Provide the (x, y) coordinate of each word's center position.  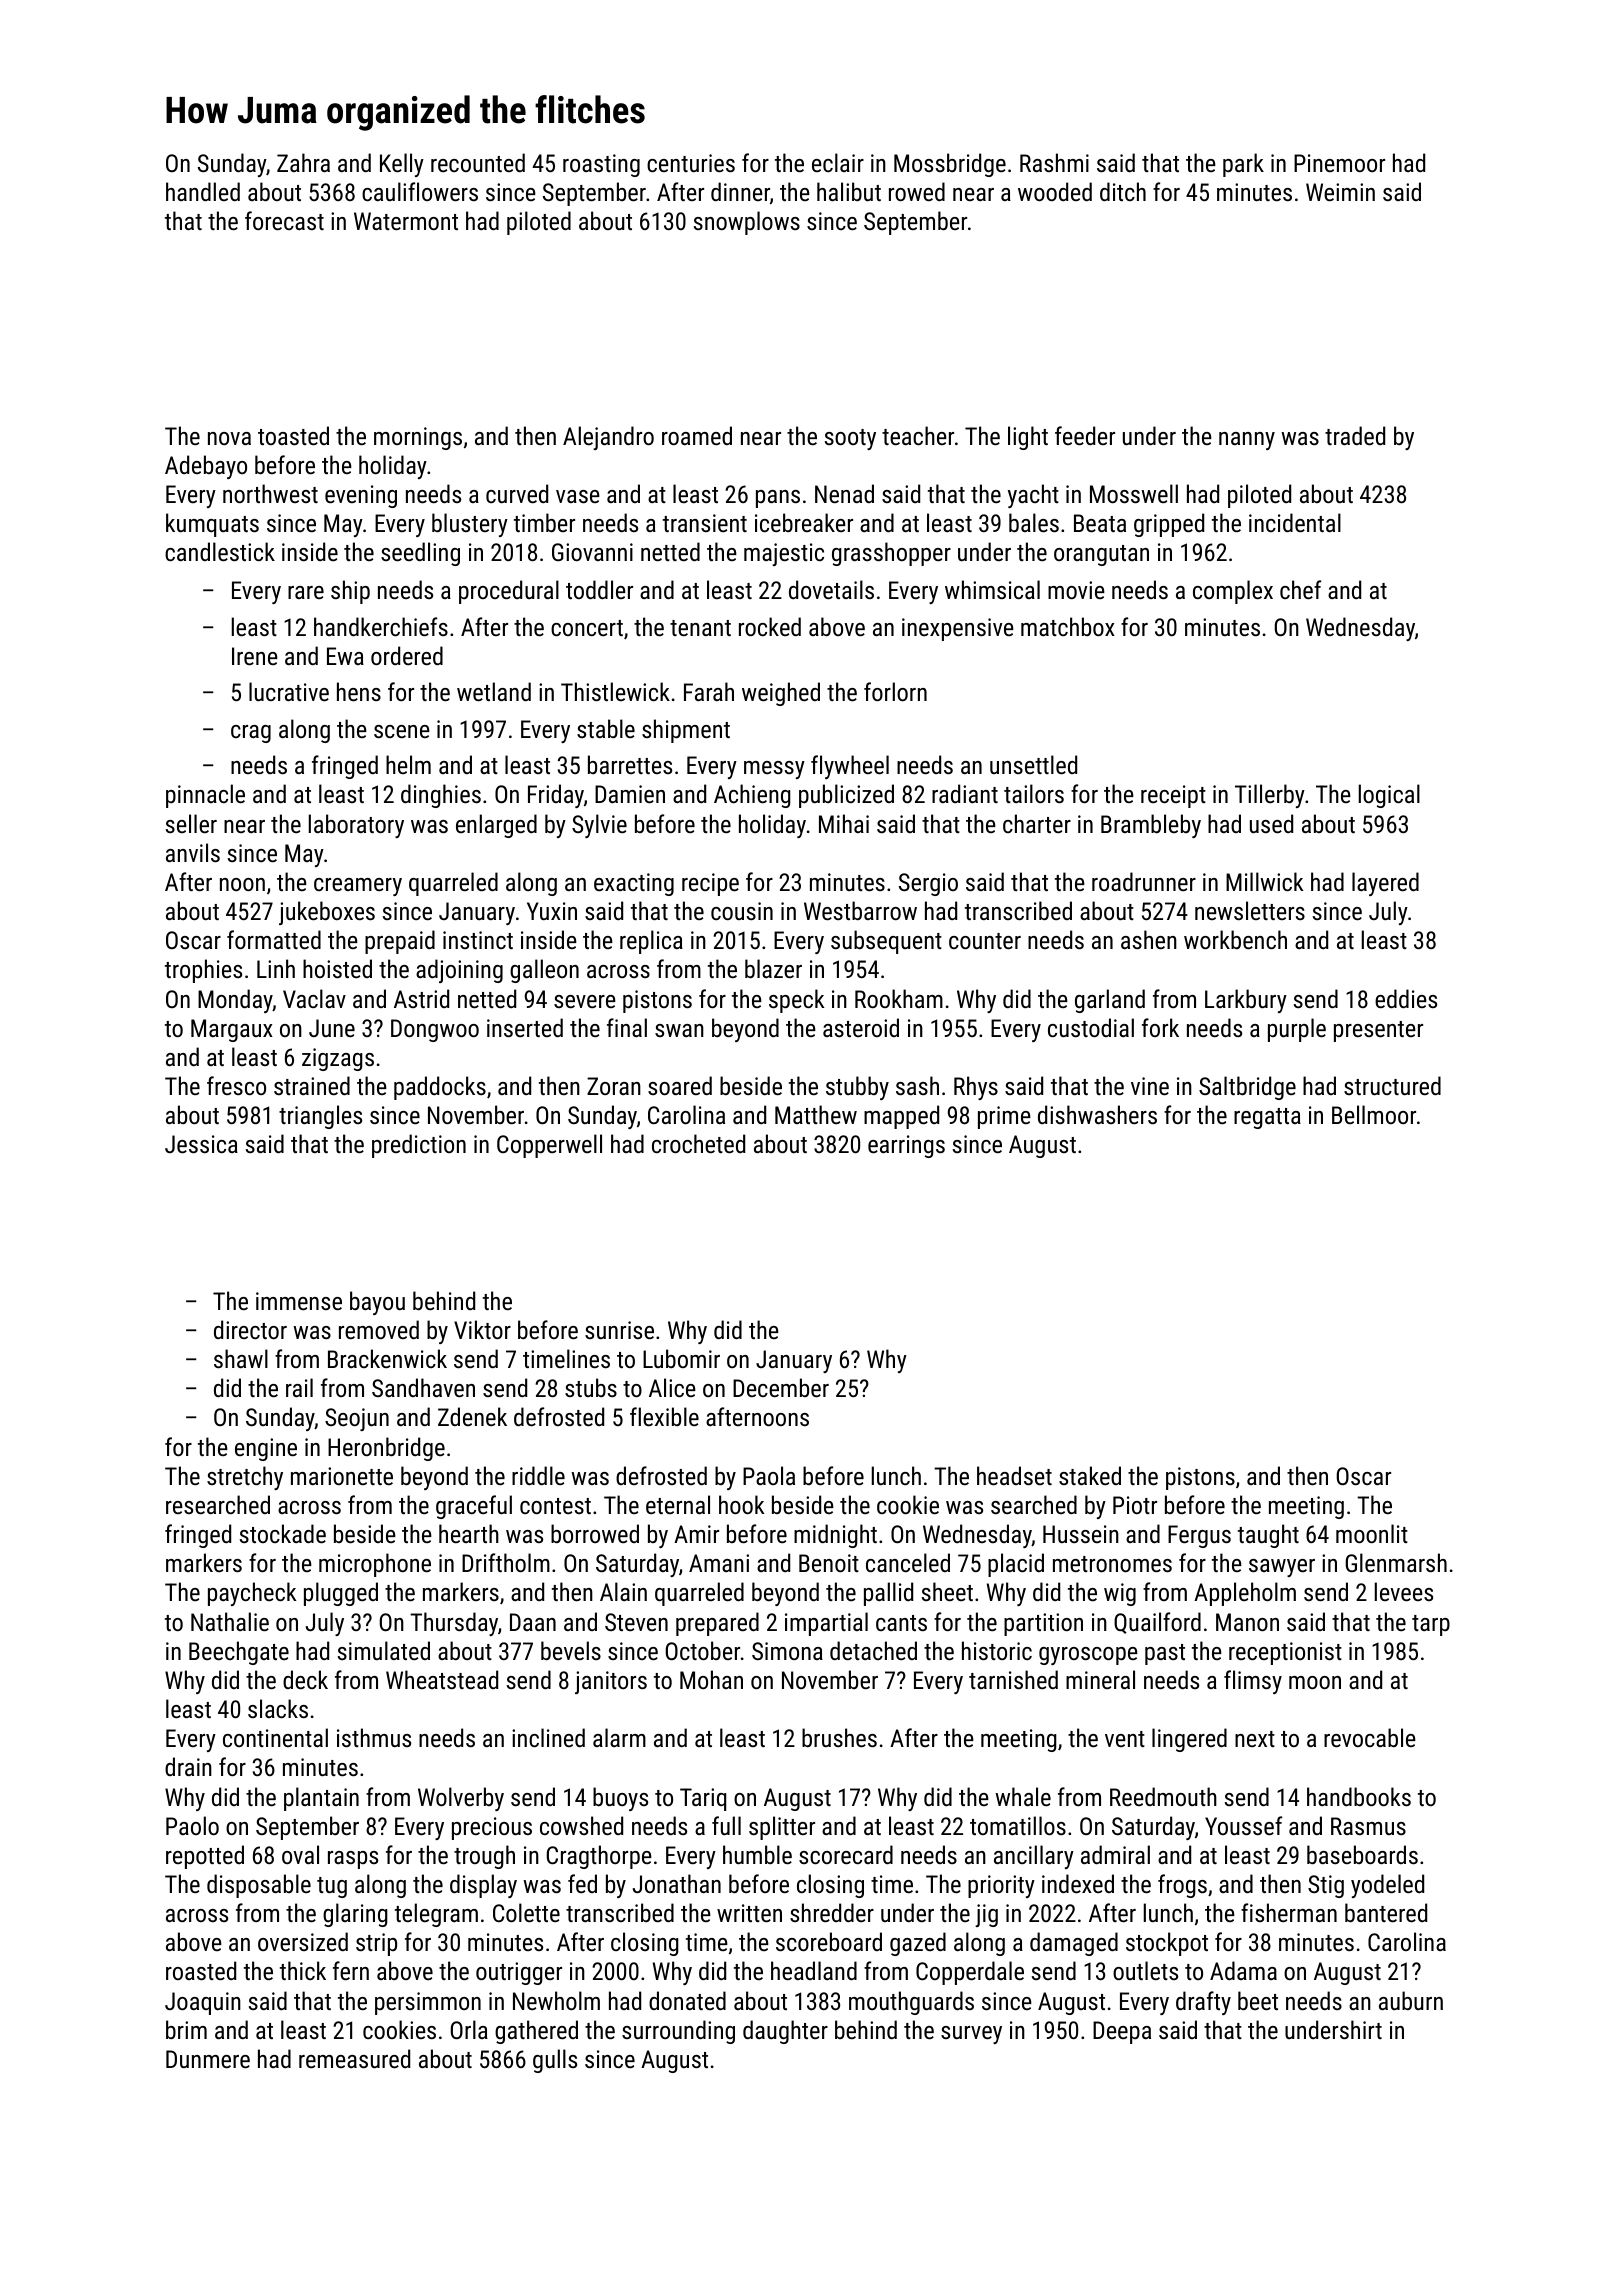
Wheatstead (442, 1679)
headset (1014, 1475)
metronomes (1112, 1564)
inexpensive (958, 629)
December (781, 1387)
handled (203, 191)
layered (1385, 884)
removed (379, 1329)
